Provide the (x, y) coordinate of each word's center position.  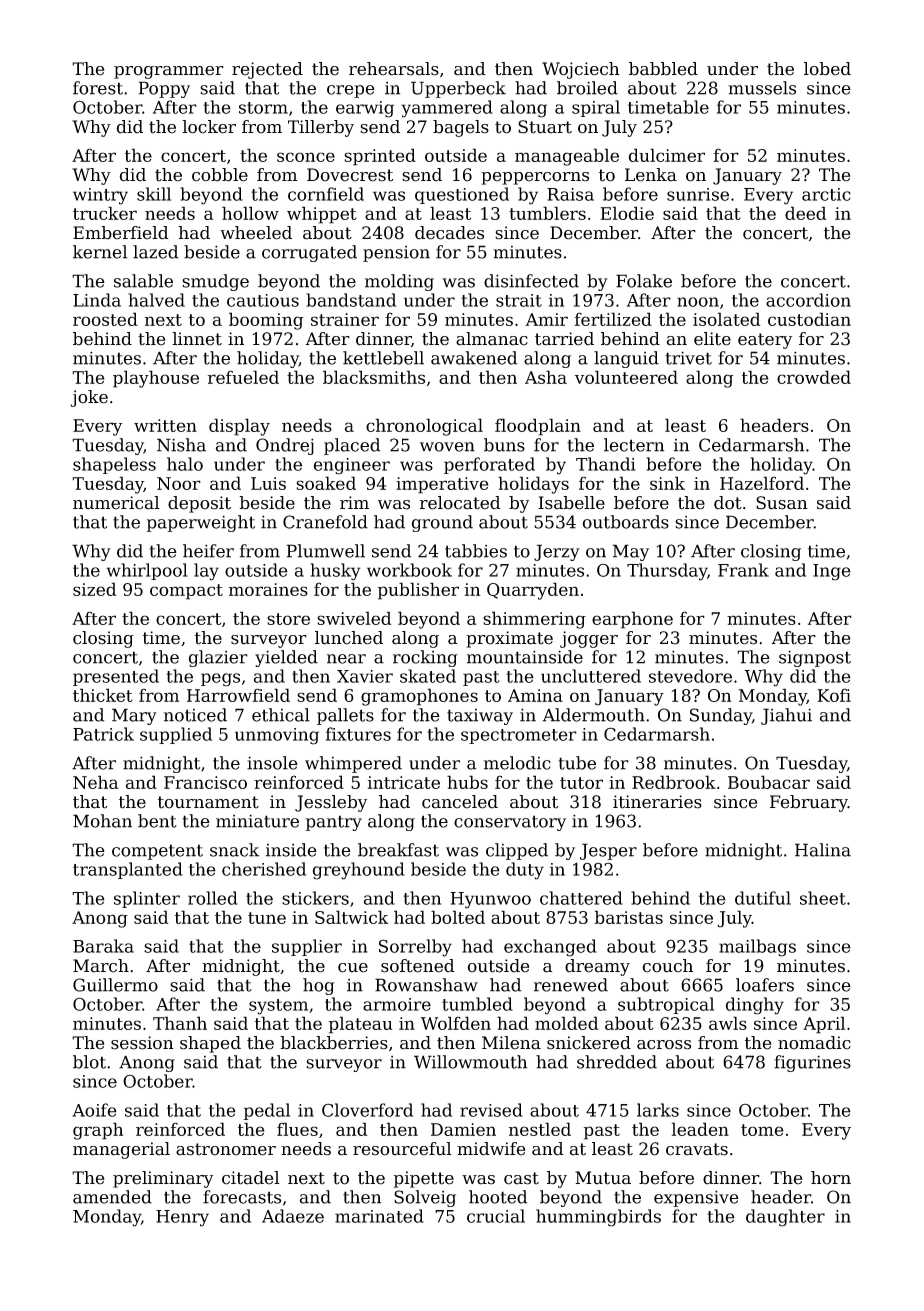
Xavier (365, 676)
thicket (103, 695)
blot (89, 1062)
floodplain (538, 427)
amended (112, 1197)
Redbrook (674, 782)
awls (728, 1023)
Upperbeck (458, 89)
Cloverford (367, 1110)
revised (491, 1110)
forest (98, 88)
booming (266, 321)
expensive (696, 1198)
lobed (827, 69)
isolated (726, 319)
